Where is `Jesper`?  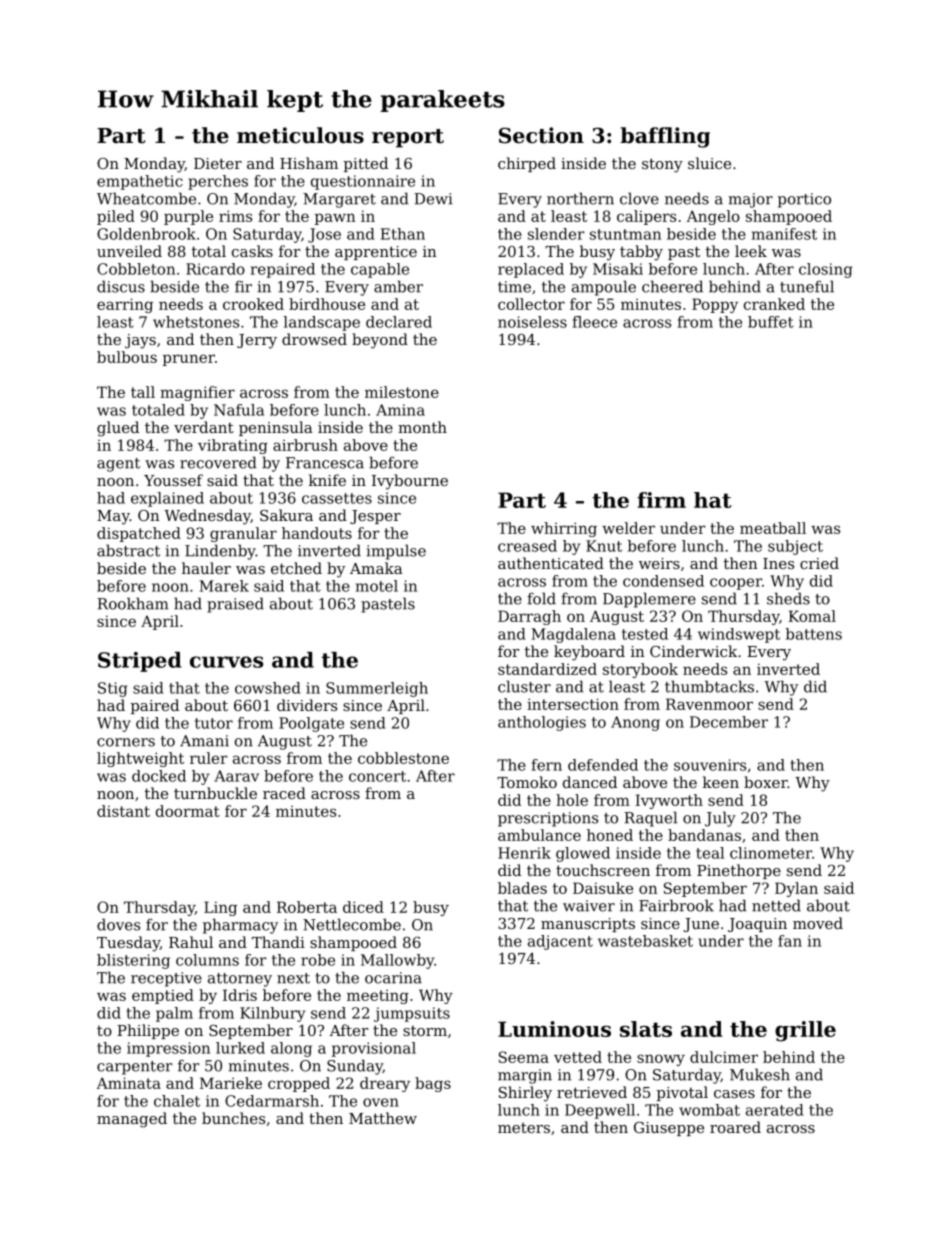
Jesper is located at coordinates (375, 517).
